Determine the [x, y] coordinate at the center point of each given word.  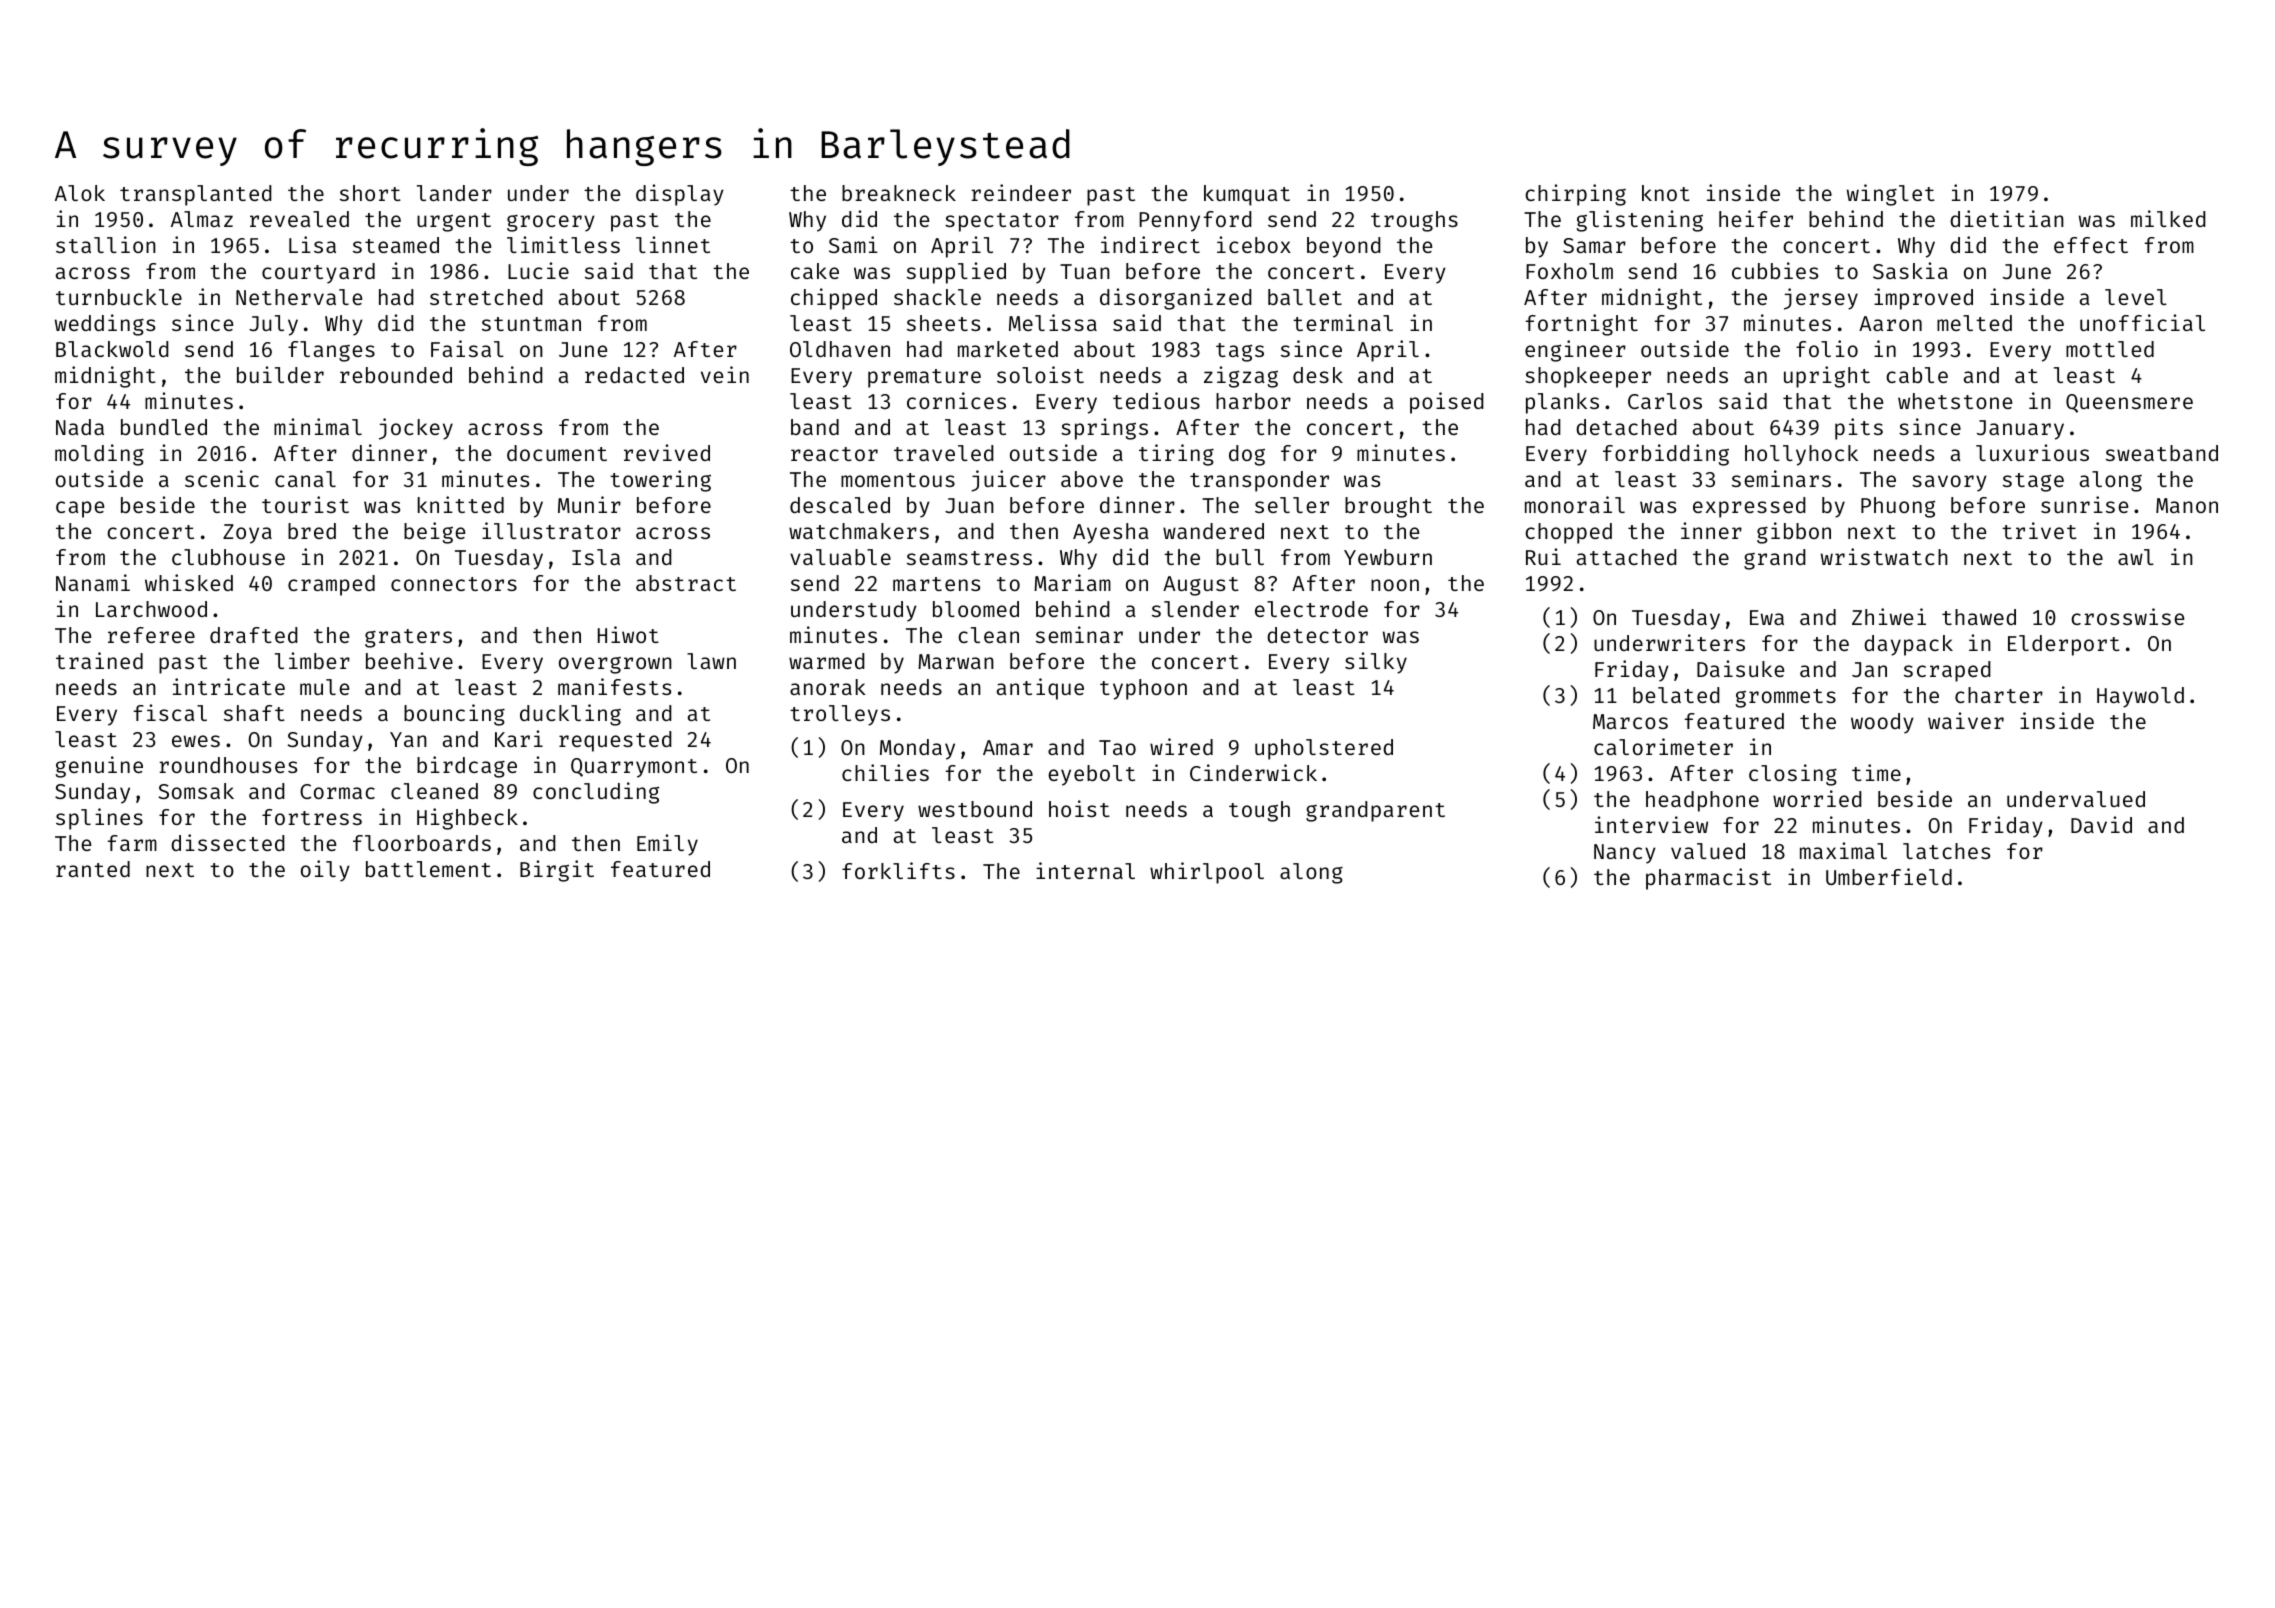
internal [1085, 870]
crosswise [2127, 616]
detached [1626, 427]
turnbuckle [119, 297]
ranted [93, 869]
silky [1376, 663]
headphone [1702, 801]
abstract [686, 583]
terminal [1343, 322]
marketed [1008, 349]
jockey [416, 429]
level [2136, 297]
